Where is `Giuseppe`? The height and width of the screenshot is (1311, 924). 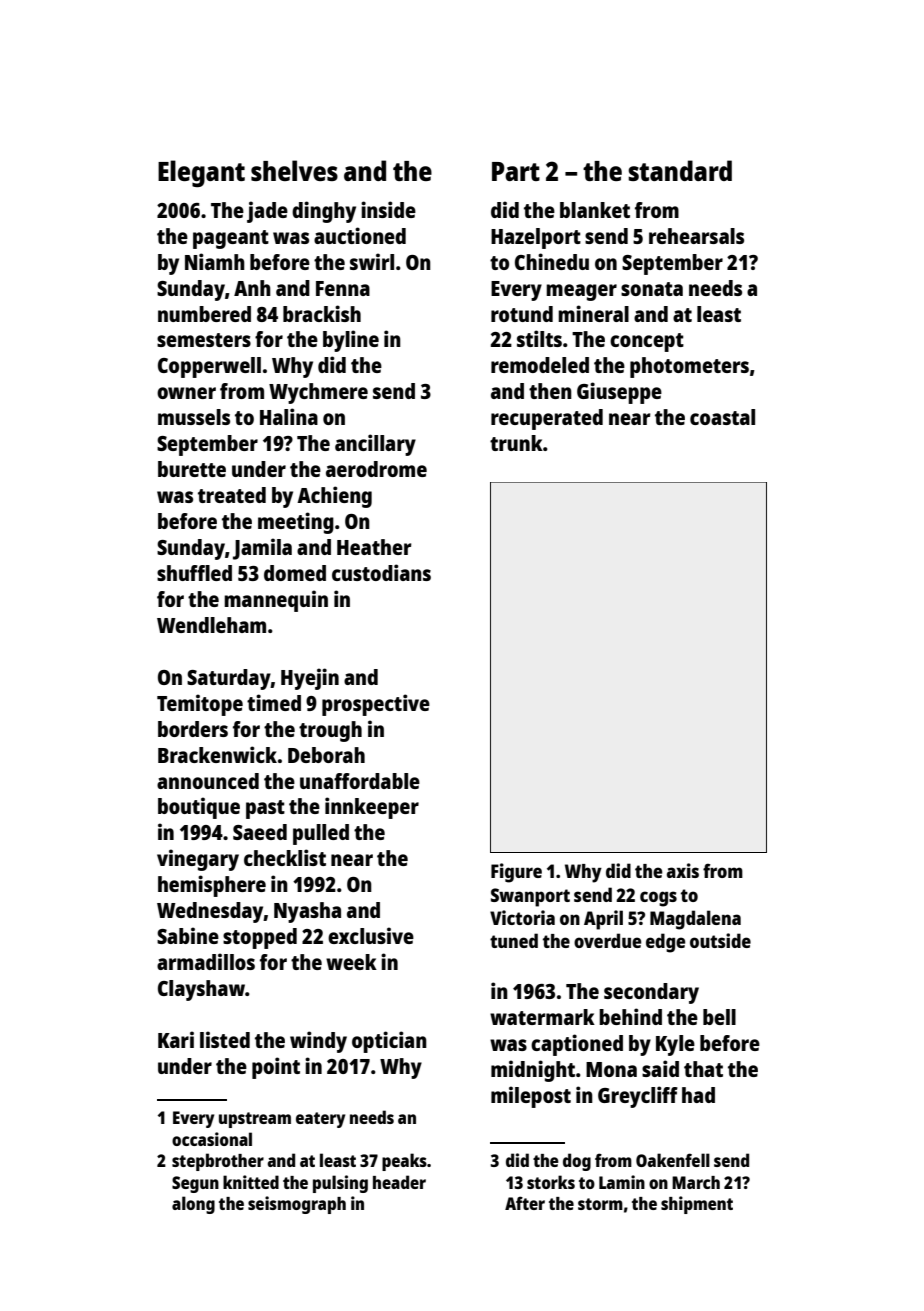 Giuseppe is located at coordinates (619, 393).
